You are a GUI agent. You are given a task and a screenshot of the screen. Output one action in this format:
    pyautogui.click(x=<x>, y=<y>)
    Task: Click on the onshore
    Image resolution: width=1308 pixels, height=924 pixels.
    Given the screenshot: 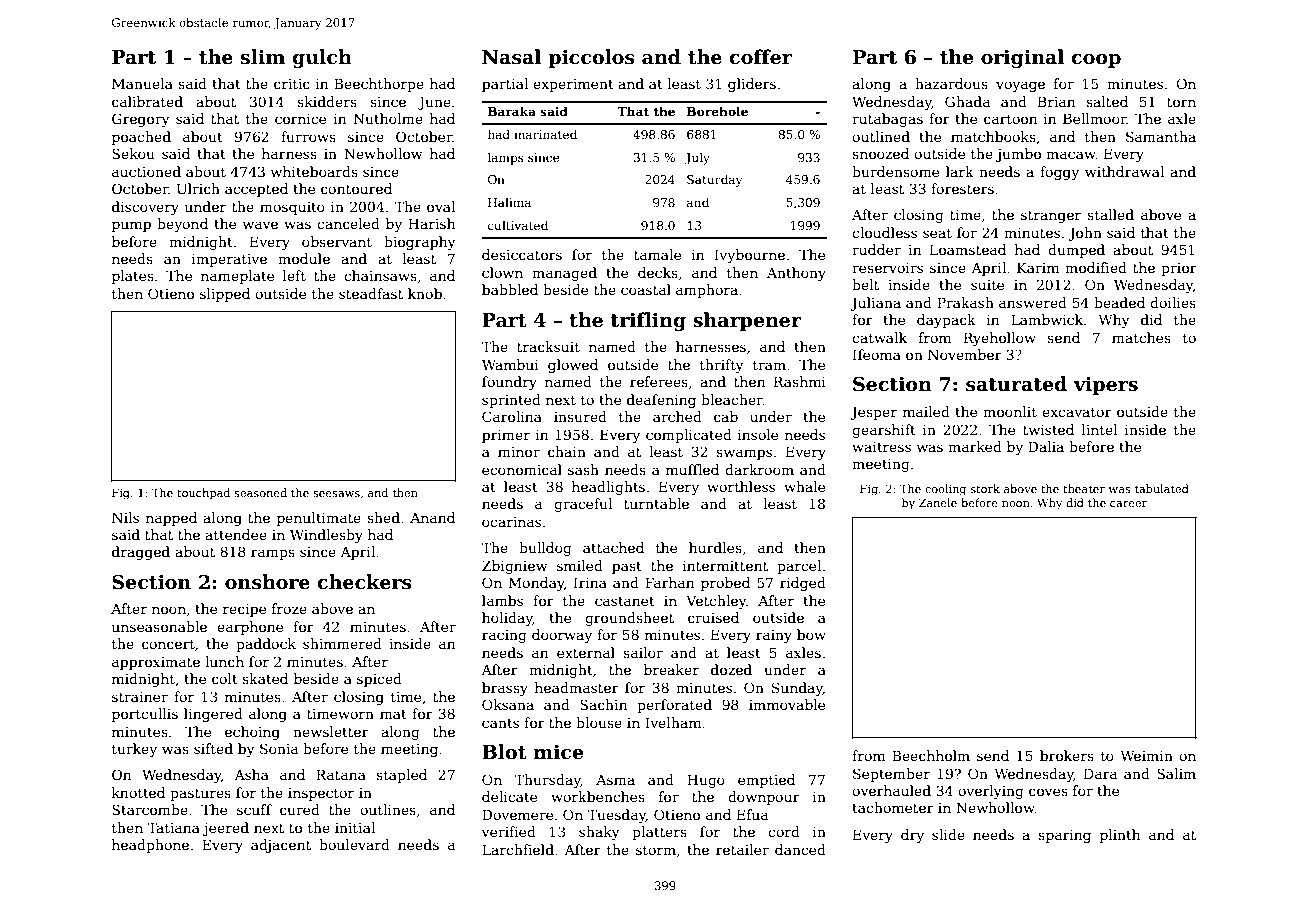 What is the action you would take?
    pyautogui.click(x=267, y=582)
